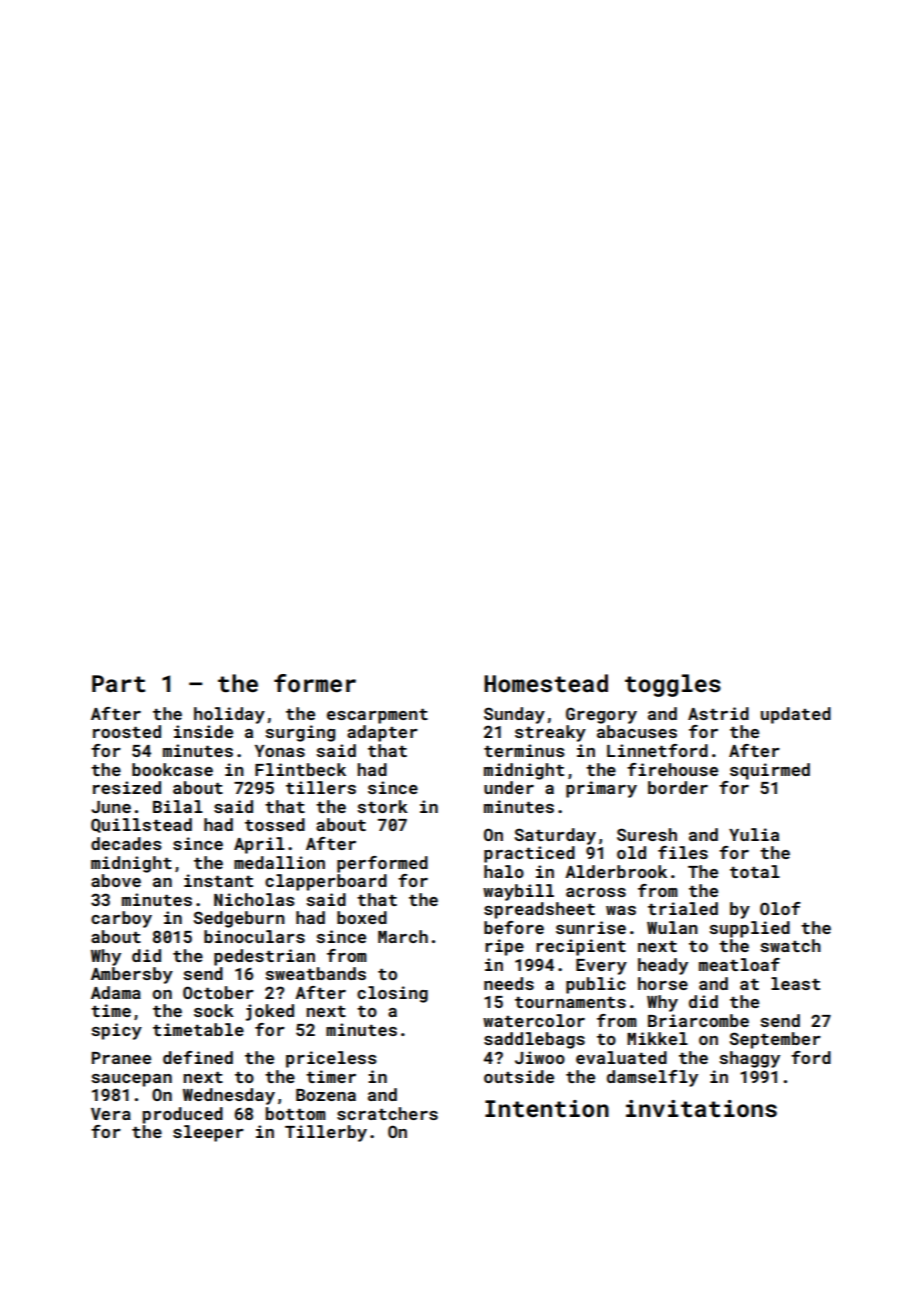 The image size is (924, 1311). I want to click on performed, so click(382, 864).
